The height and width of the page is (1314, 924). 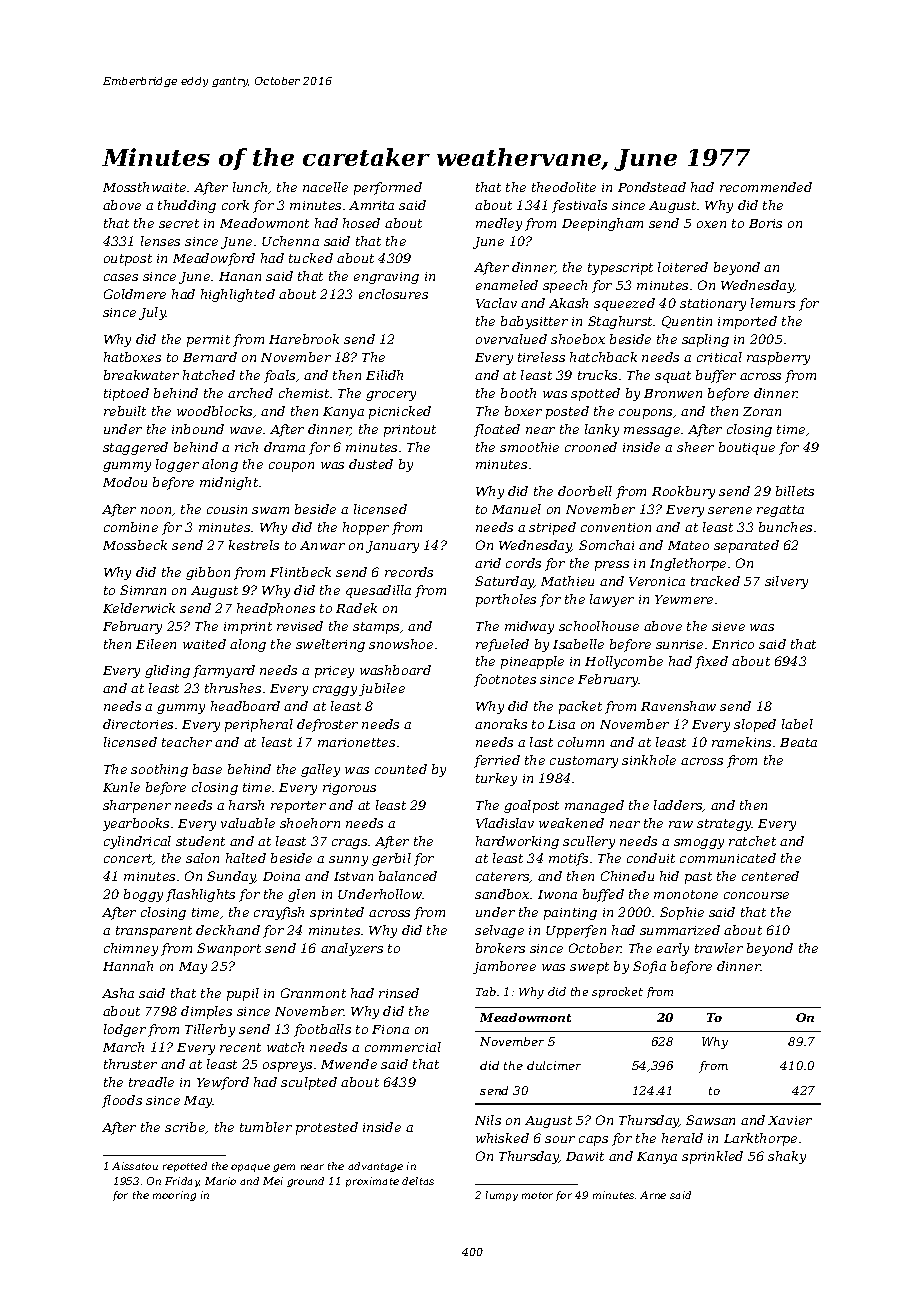 I want to click on farmyard, so click(x=224, y=671).
